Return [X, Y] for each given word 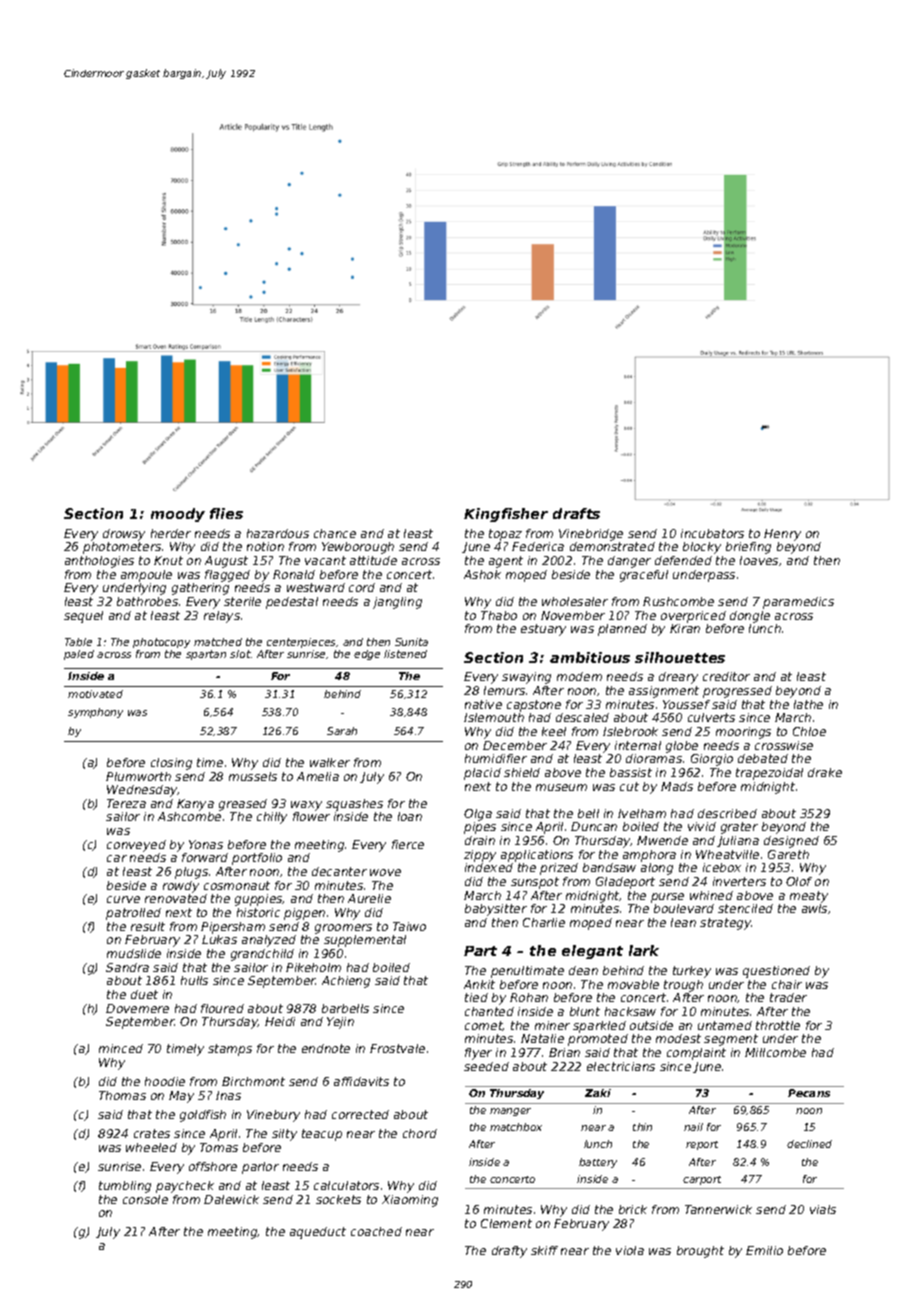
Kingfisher [506, 515]
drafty [509, 1252]
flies [226, 513]
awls [814, 908]
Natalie [542, 1038]
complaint [696, 1054]
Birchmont [253, 1081]
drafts [576, 513]
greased [243, 805]
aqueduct [318, 1233]
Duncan [594, 826]
